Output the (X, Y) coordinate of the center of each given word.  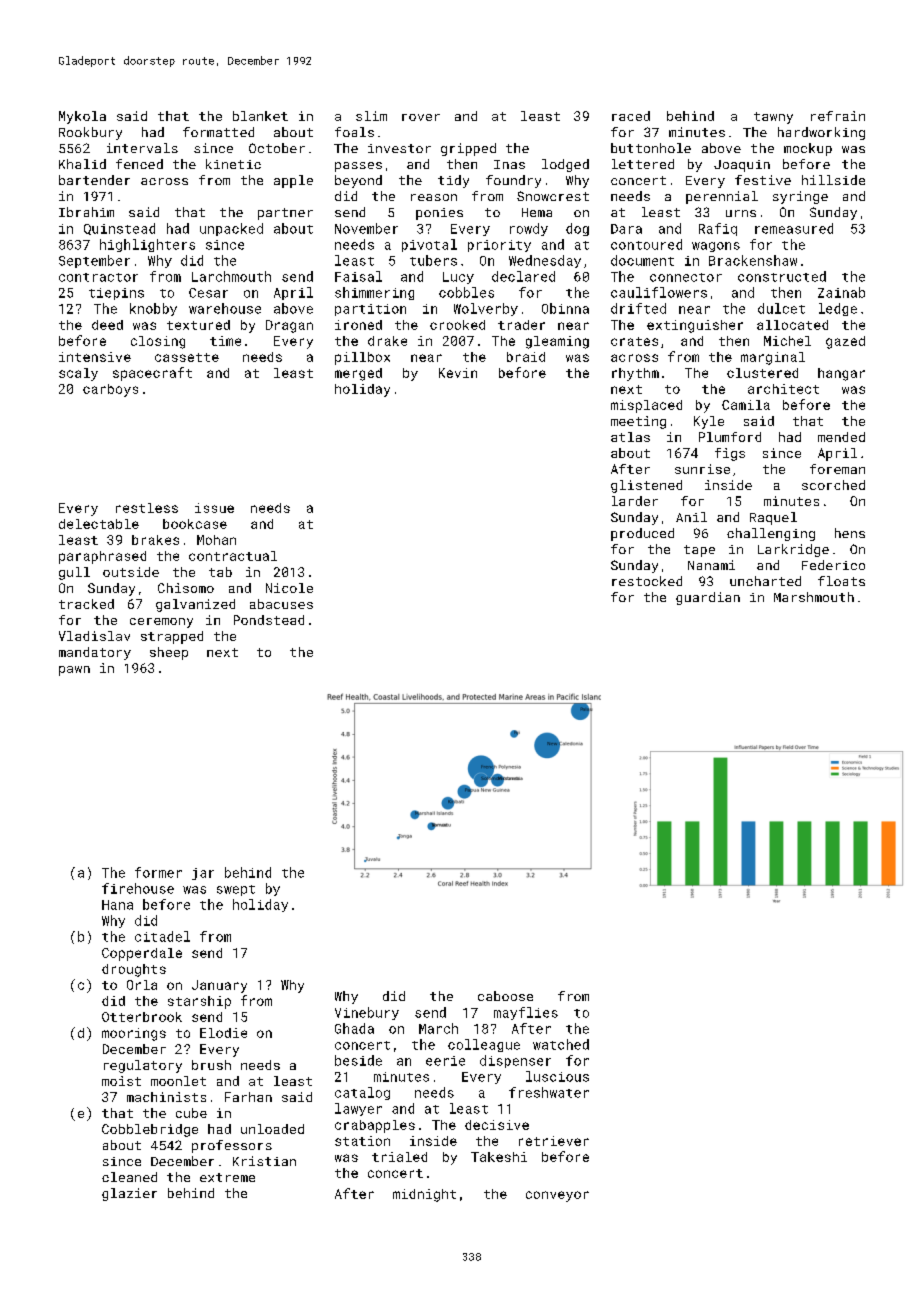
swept (236, 890)
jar (203, 874)
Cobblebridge (150, 1130)
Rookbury (90, 133)
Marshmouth (814, 597)
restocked (647, 581)
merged (358, 374)
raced (631, 116)
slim (371, 116)
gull (74, 573)
